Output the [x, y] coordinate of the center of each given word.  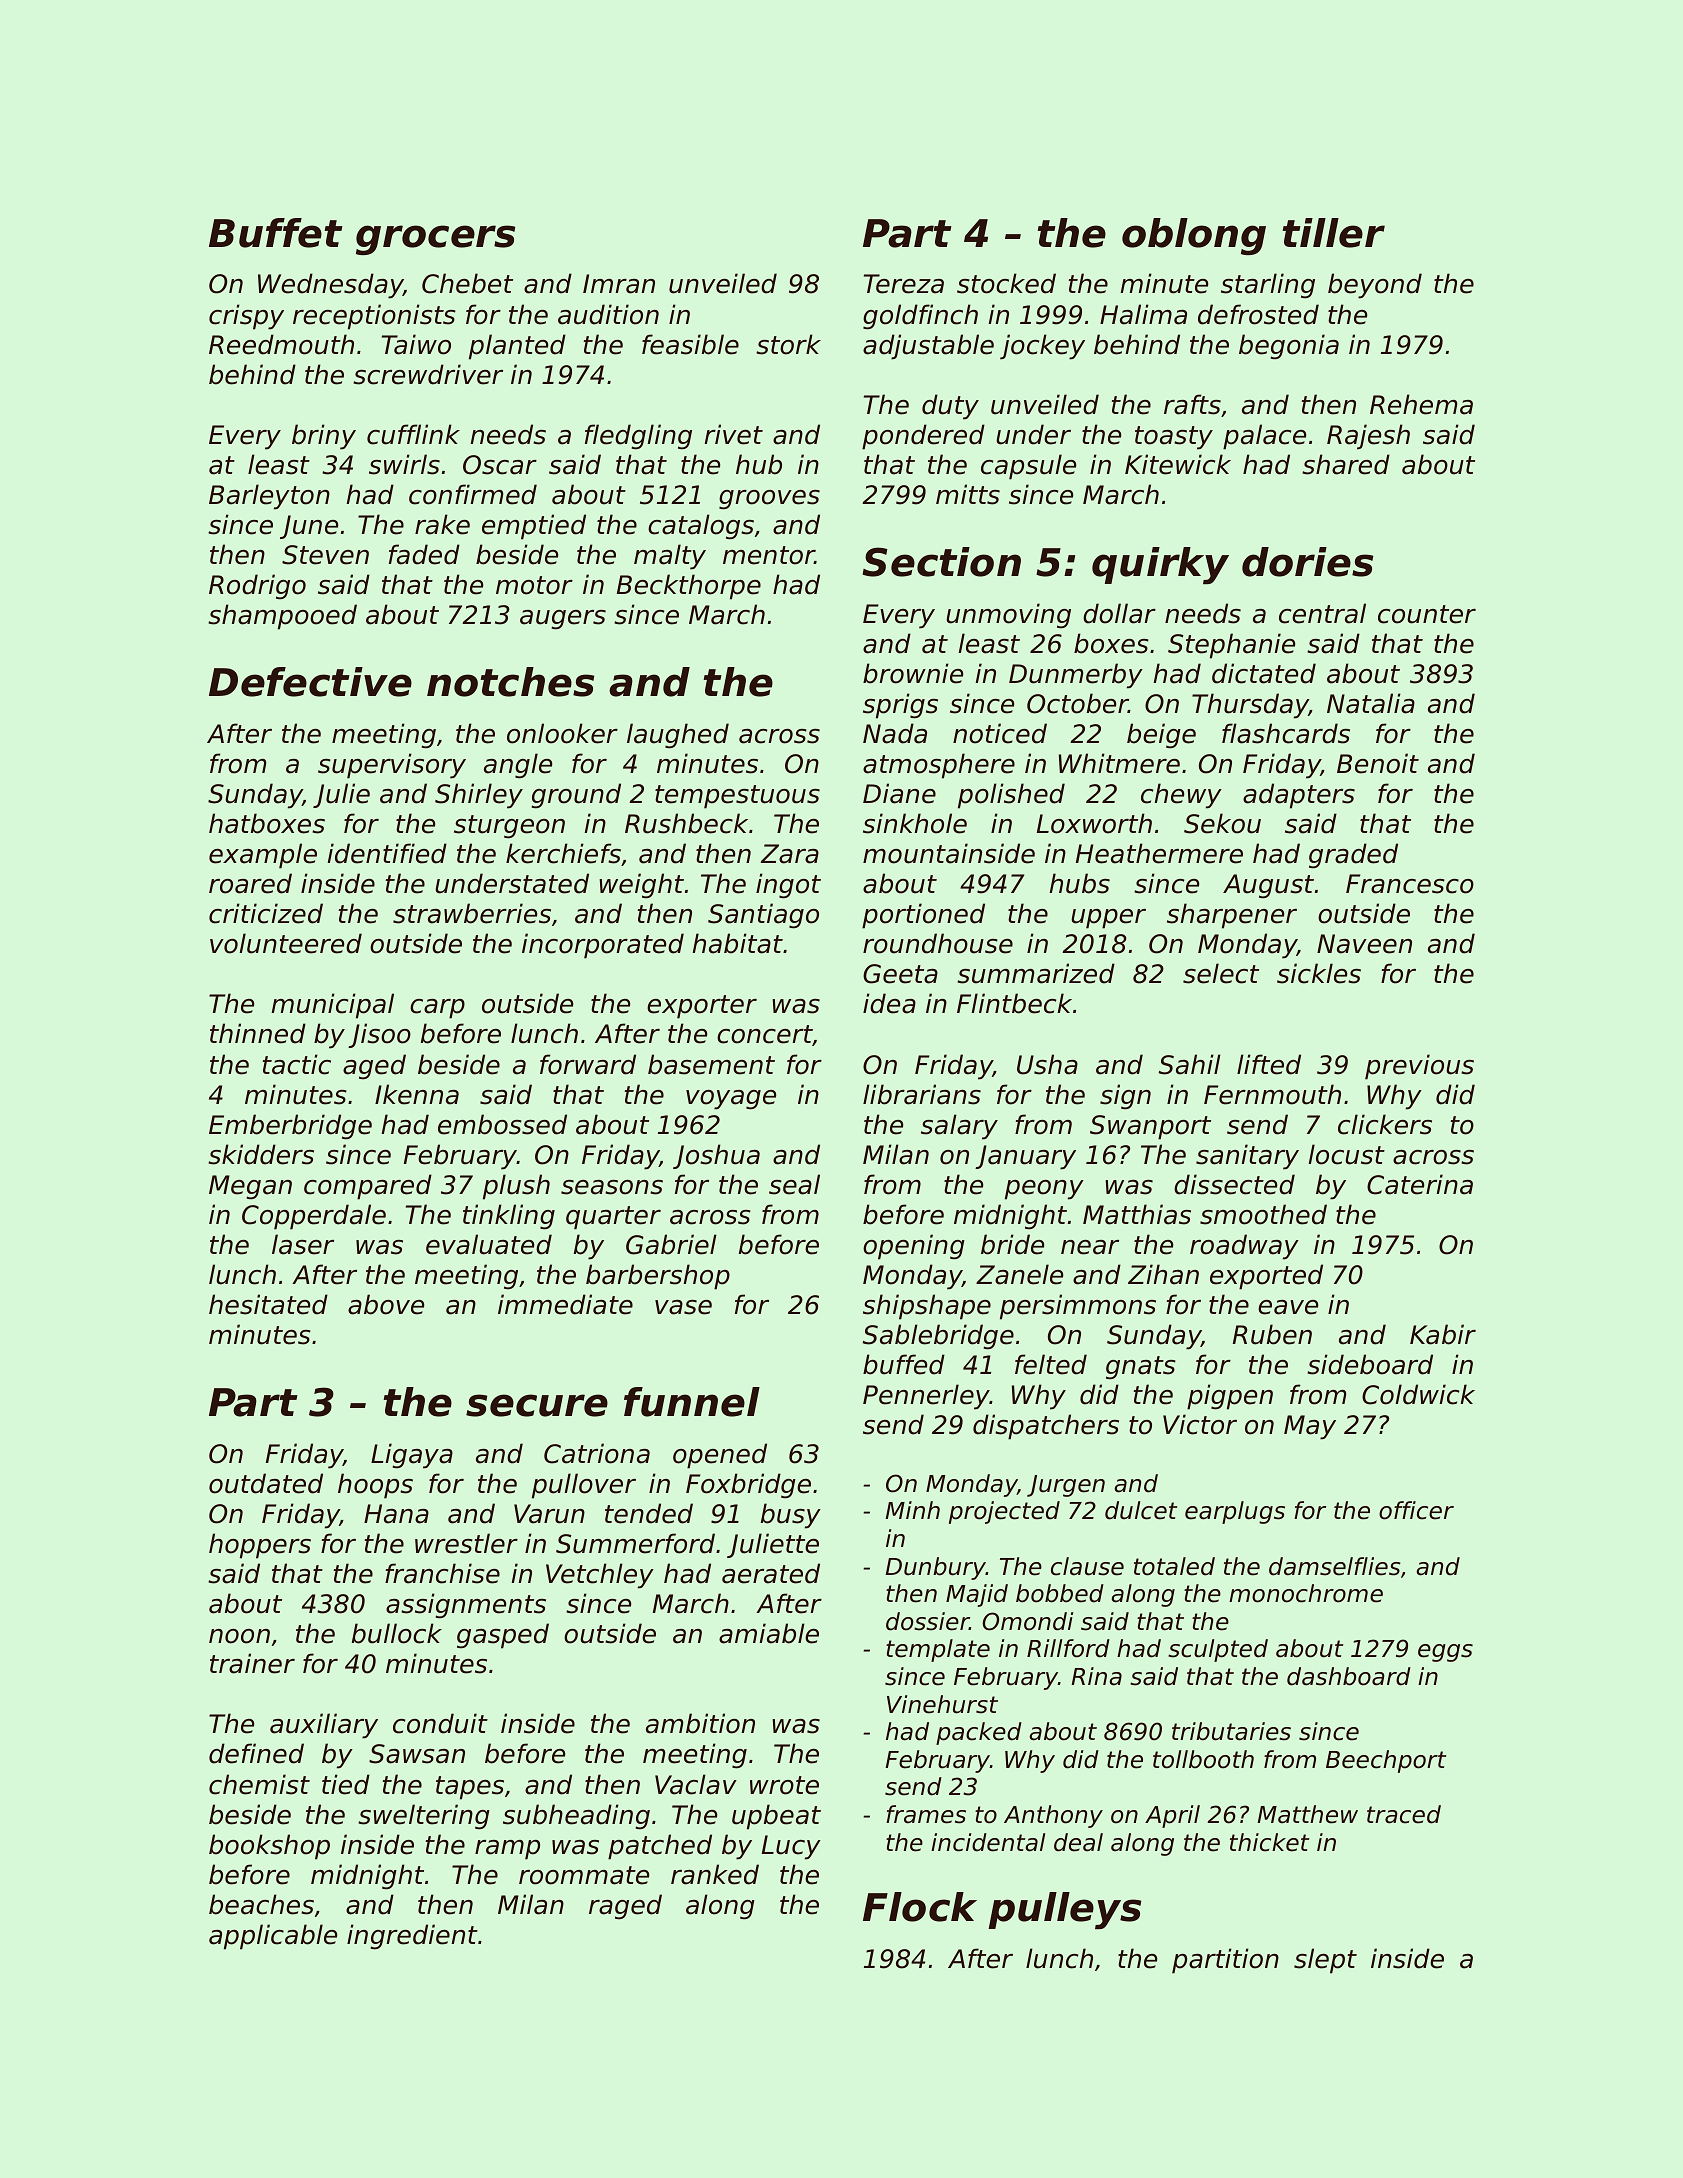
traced [1404, 1814]
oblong [1194, 236]
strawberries [472, 913]
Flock [920, 1907]
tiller [1334, 233]
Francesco [1410, 884]
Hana [396, 1514]
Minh [912, 1510]
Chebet [467, 283]
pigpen [1230, 1397]
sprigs [900, 706]
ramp [507, 1850]
